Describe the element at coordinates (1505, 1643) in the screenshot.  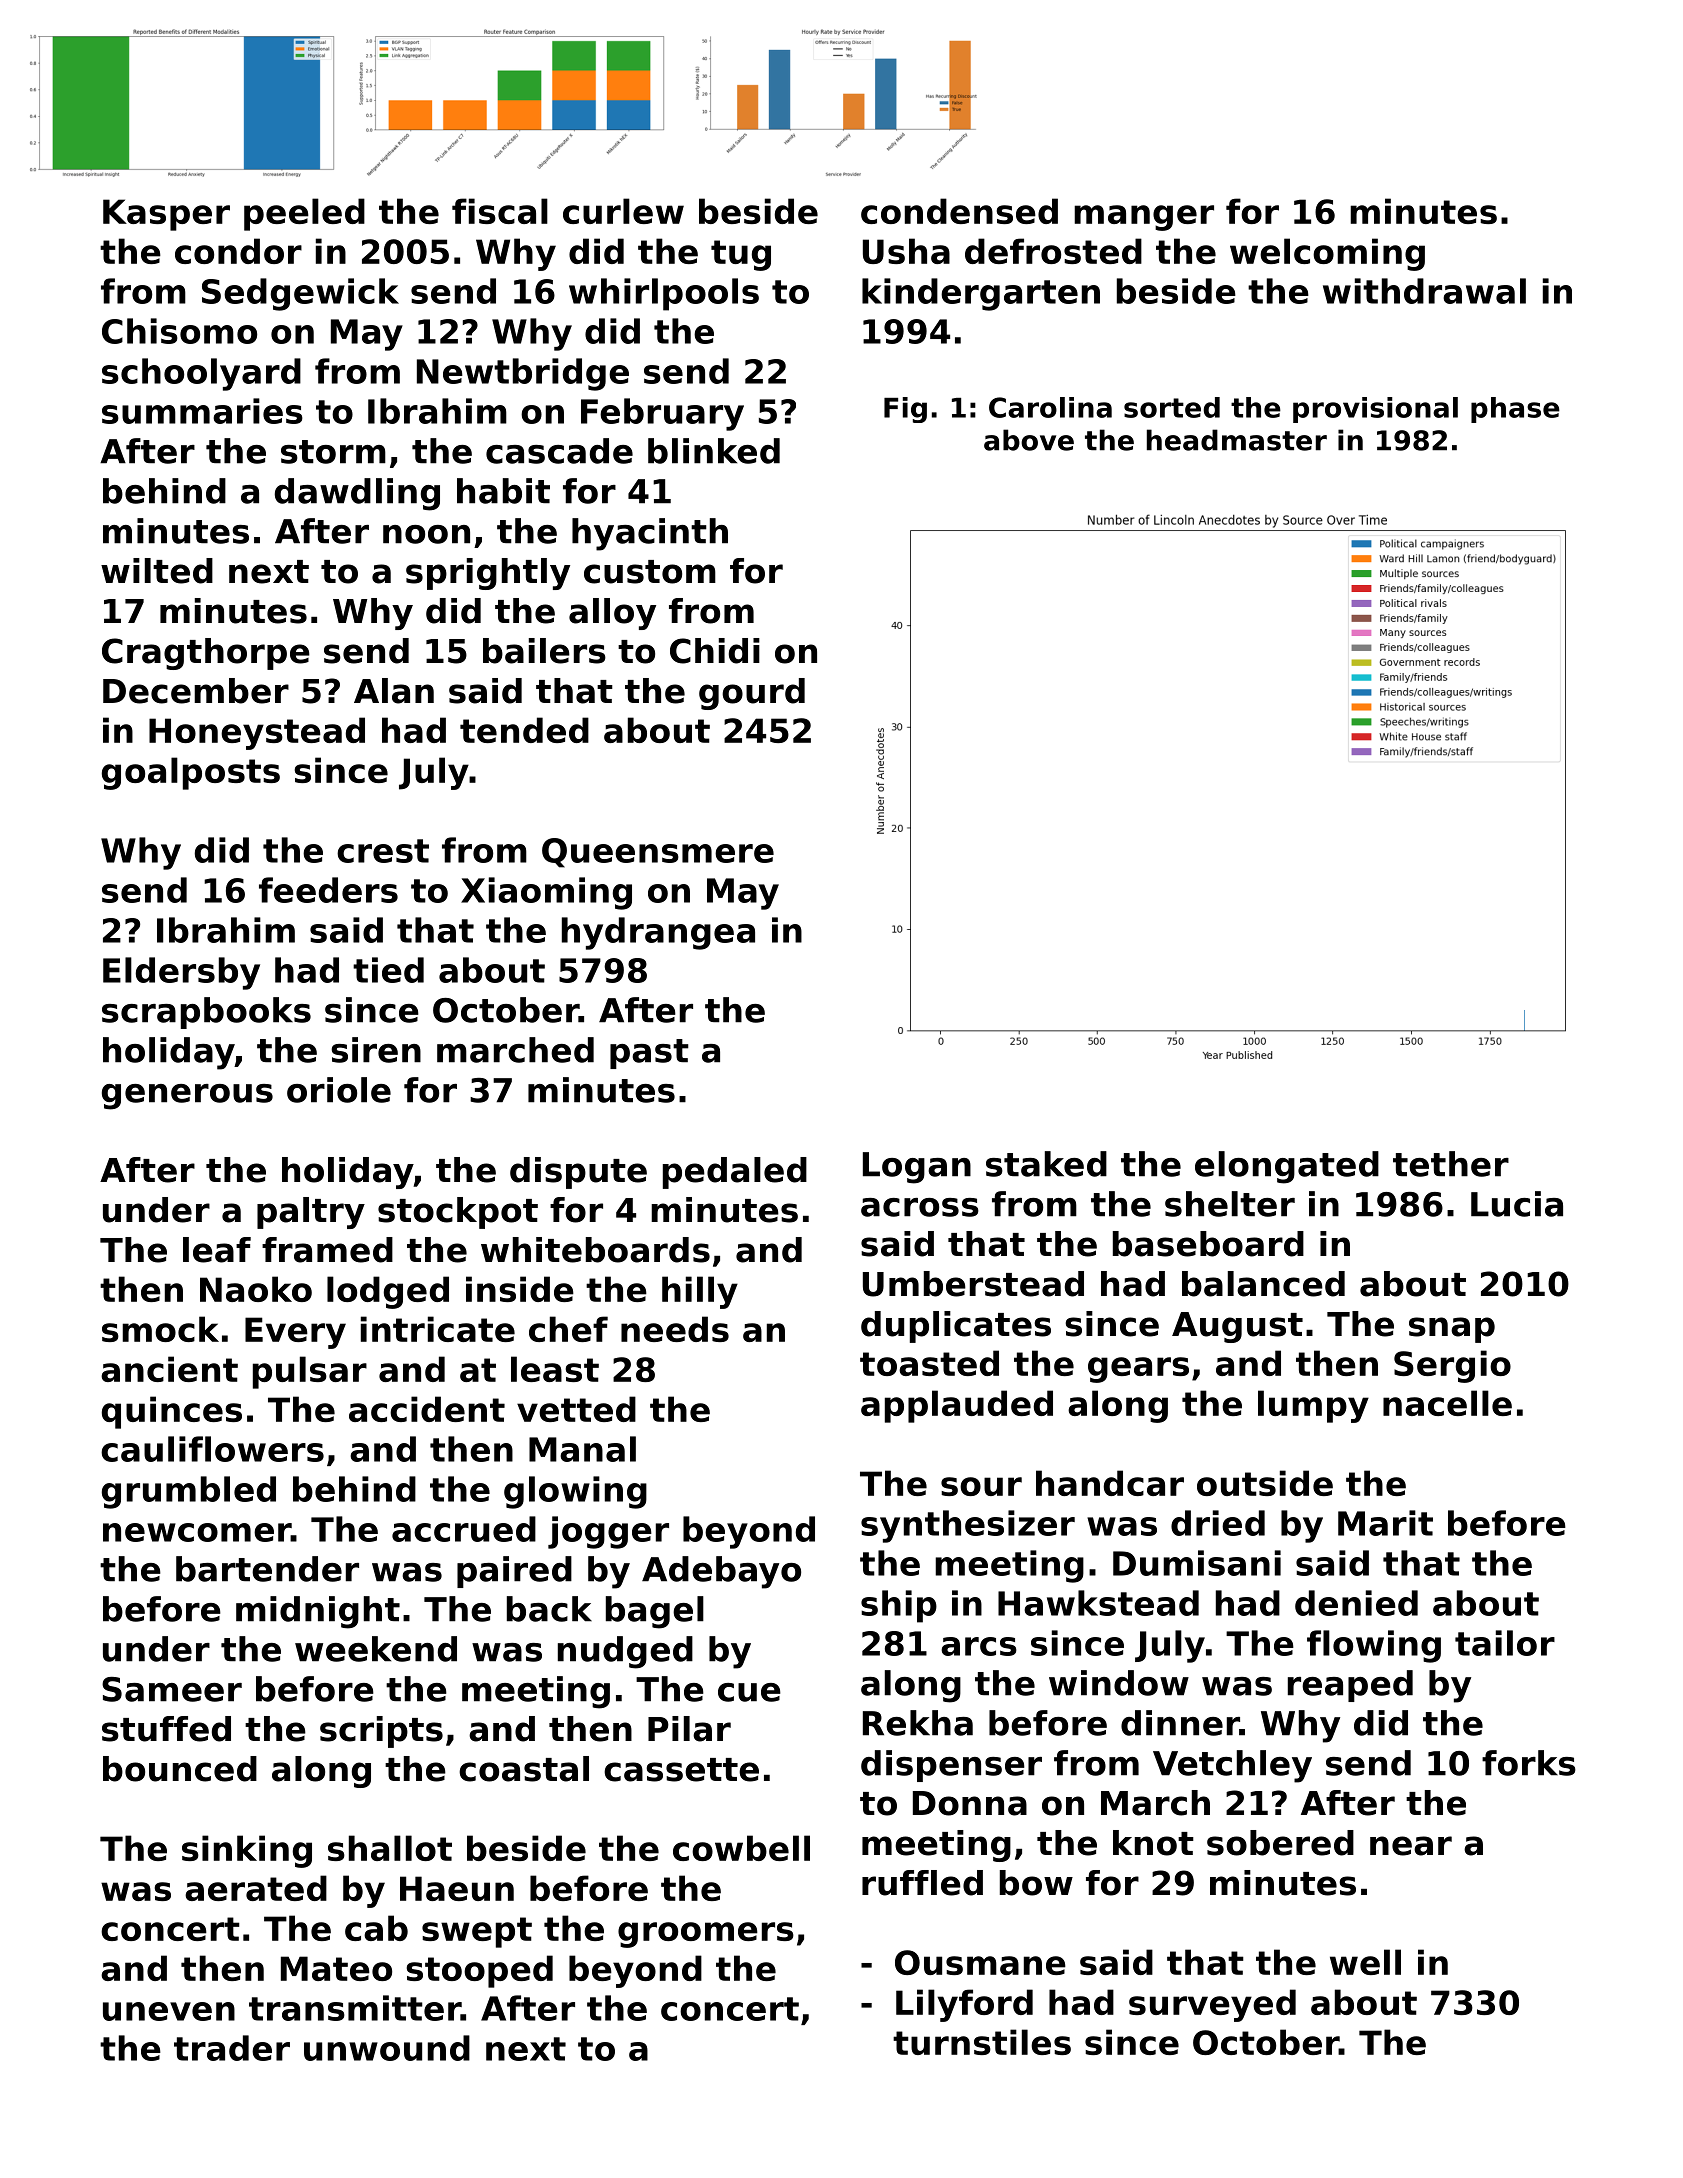
I see `tailor` at that location.
